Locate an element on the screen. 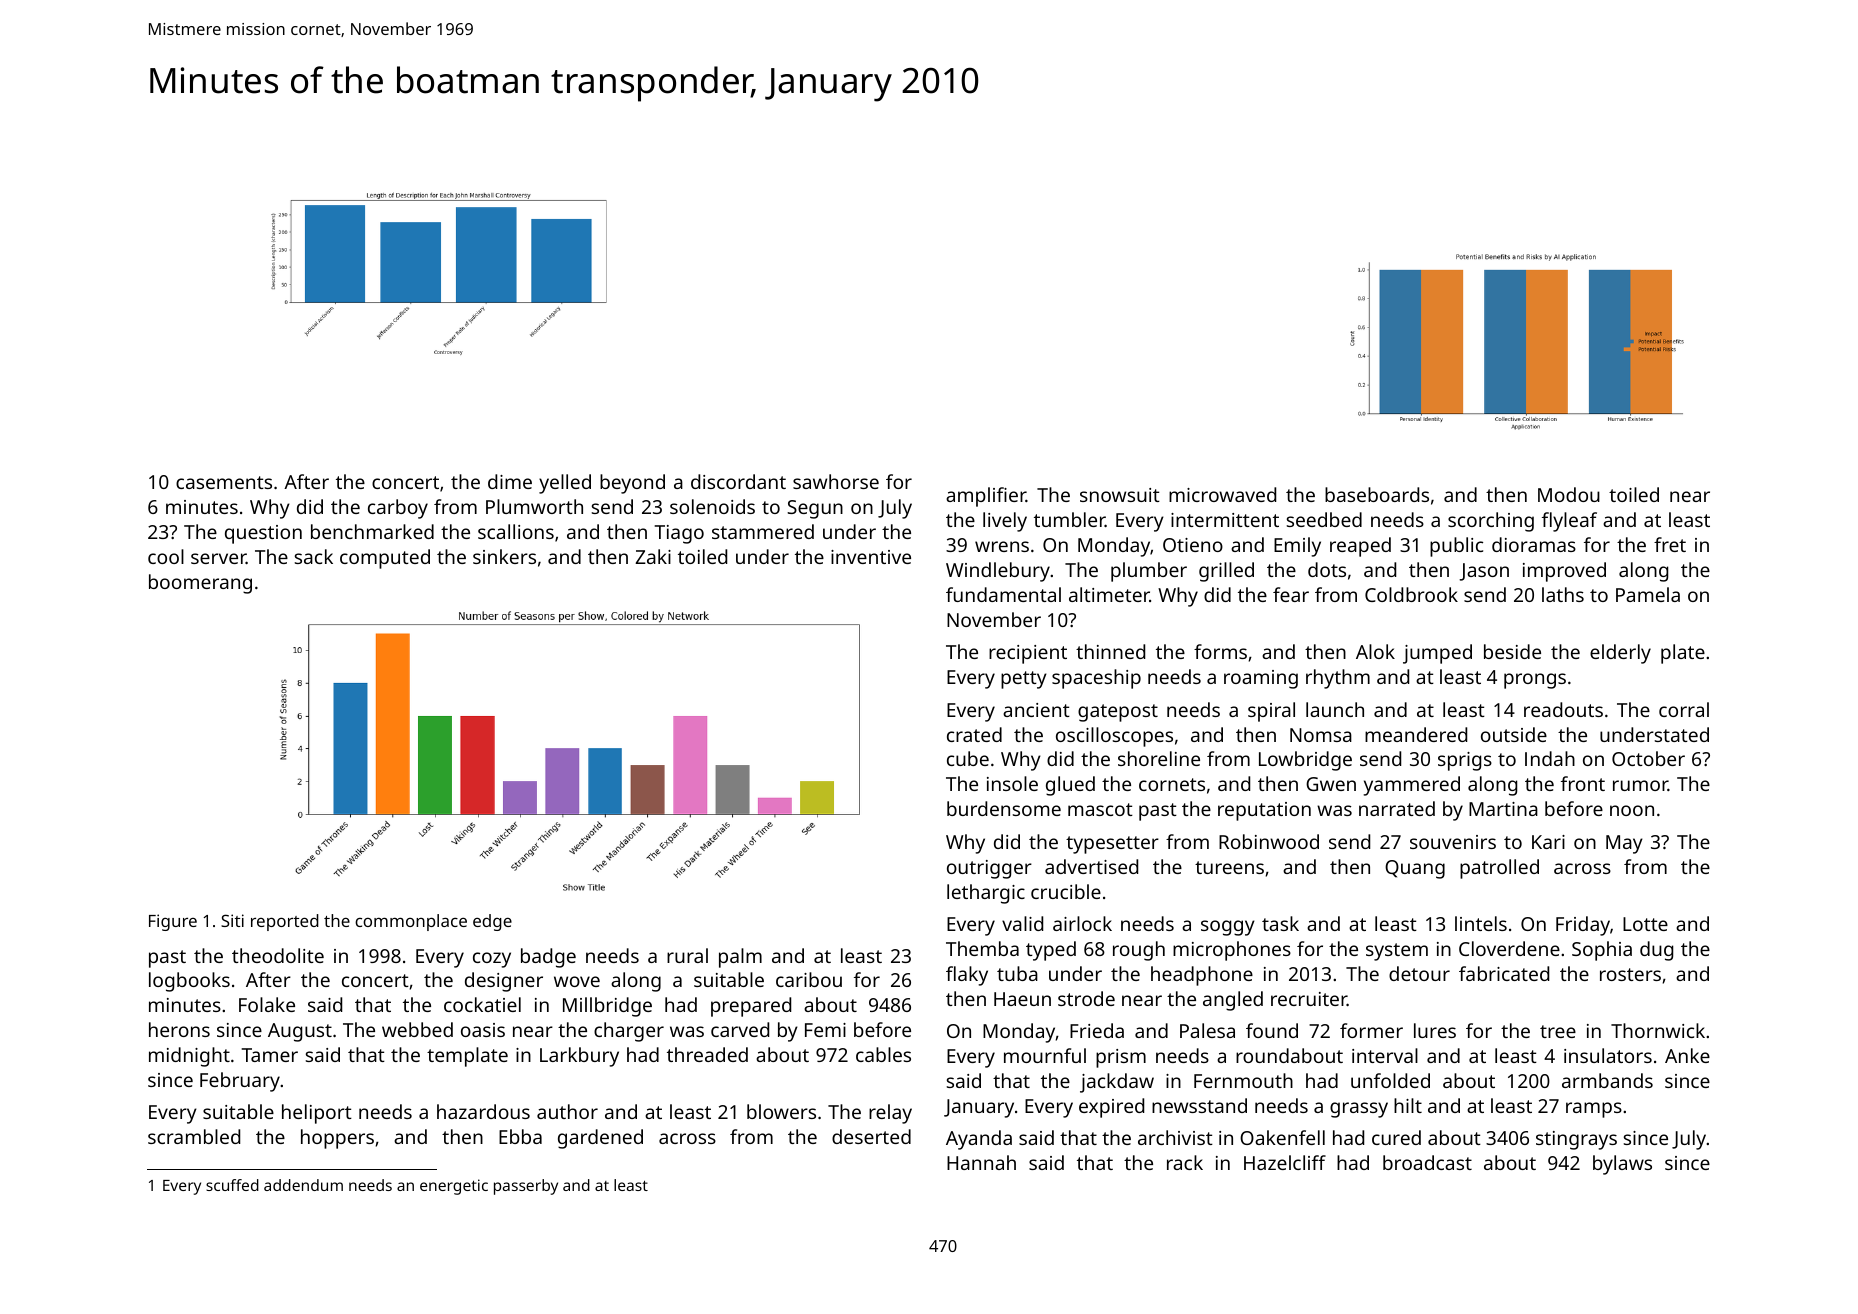 The width and height of the screenshot is (1858, 1314). cube is located at coordinates (968, 758).
